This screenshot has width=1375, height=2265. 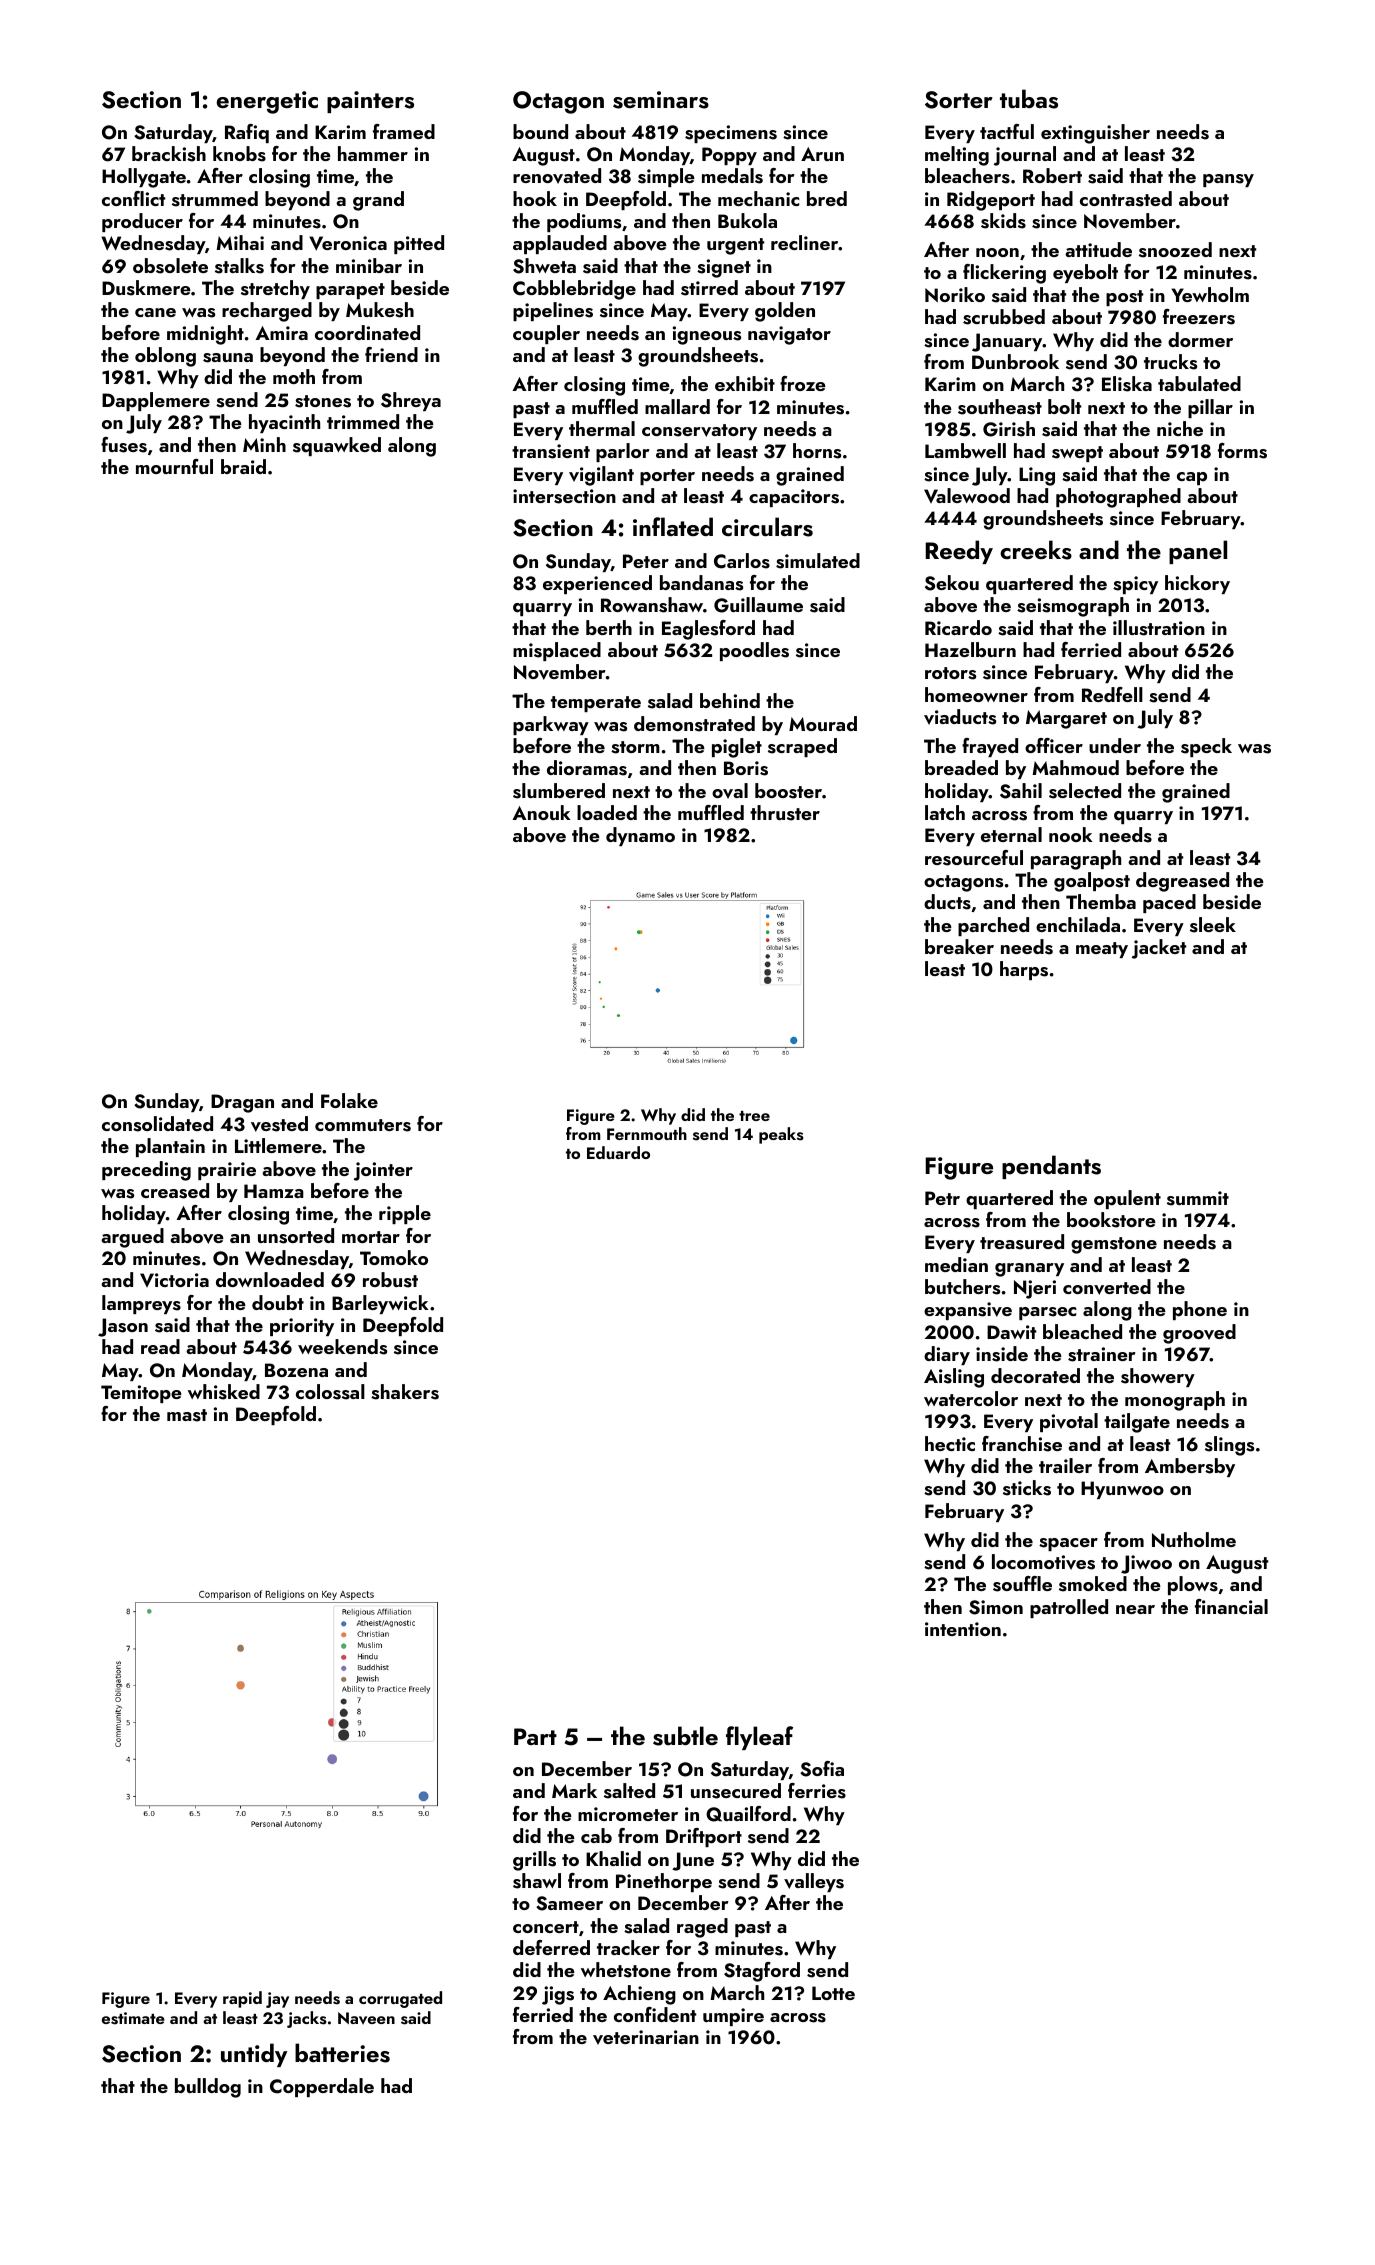 I want to click on corrugated, so click(x=400, y=1999).
